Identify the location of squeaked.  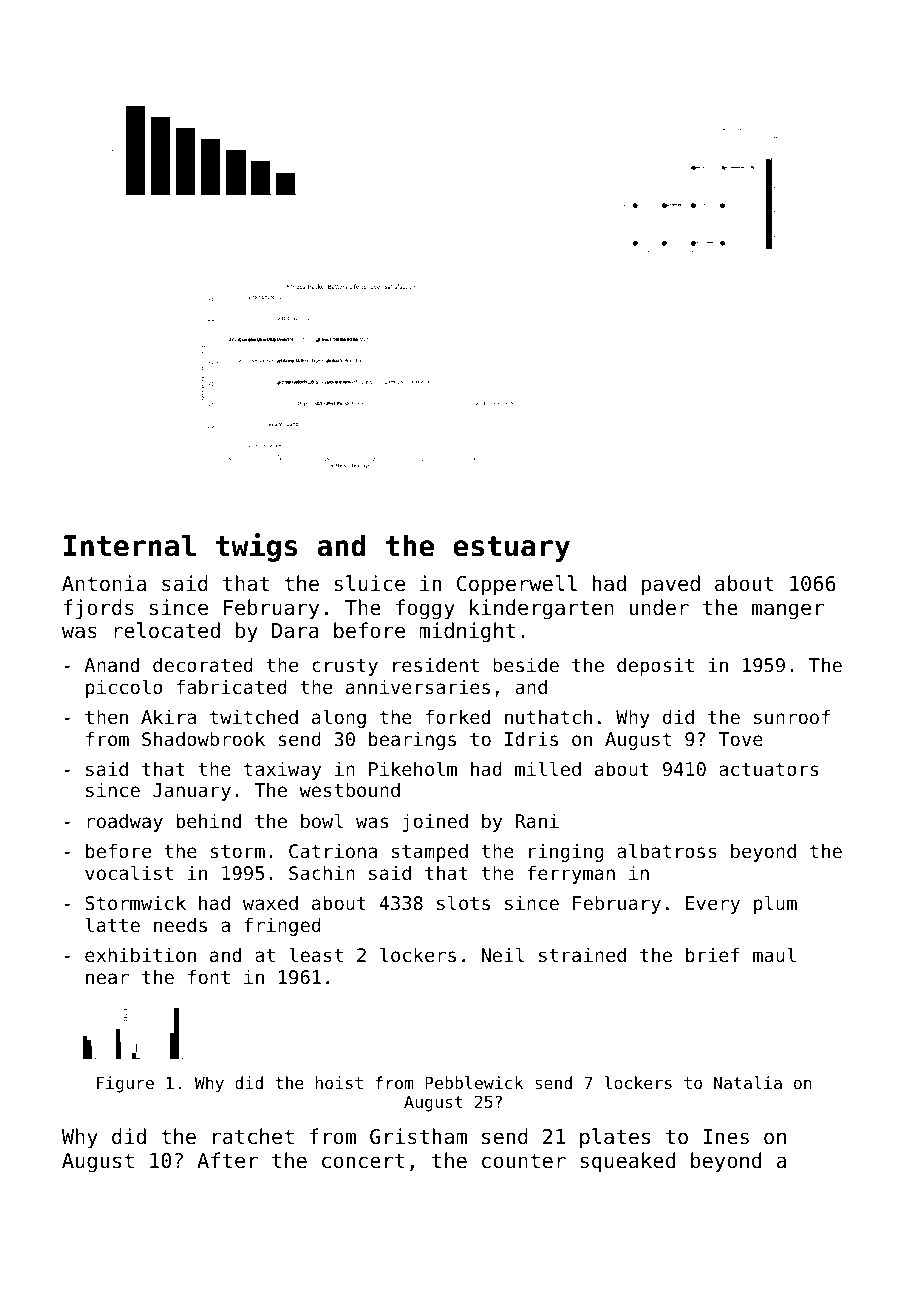
(627, 1162).
